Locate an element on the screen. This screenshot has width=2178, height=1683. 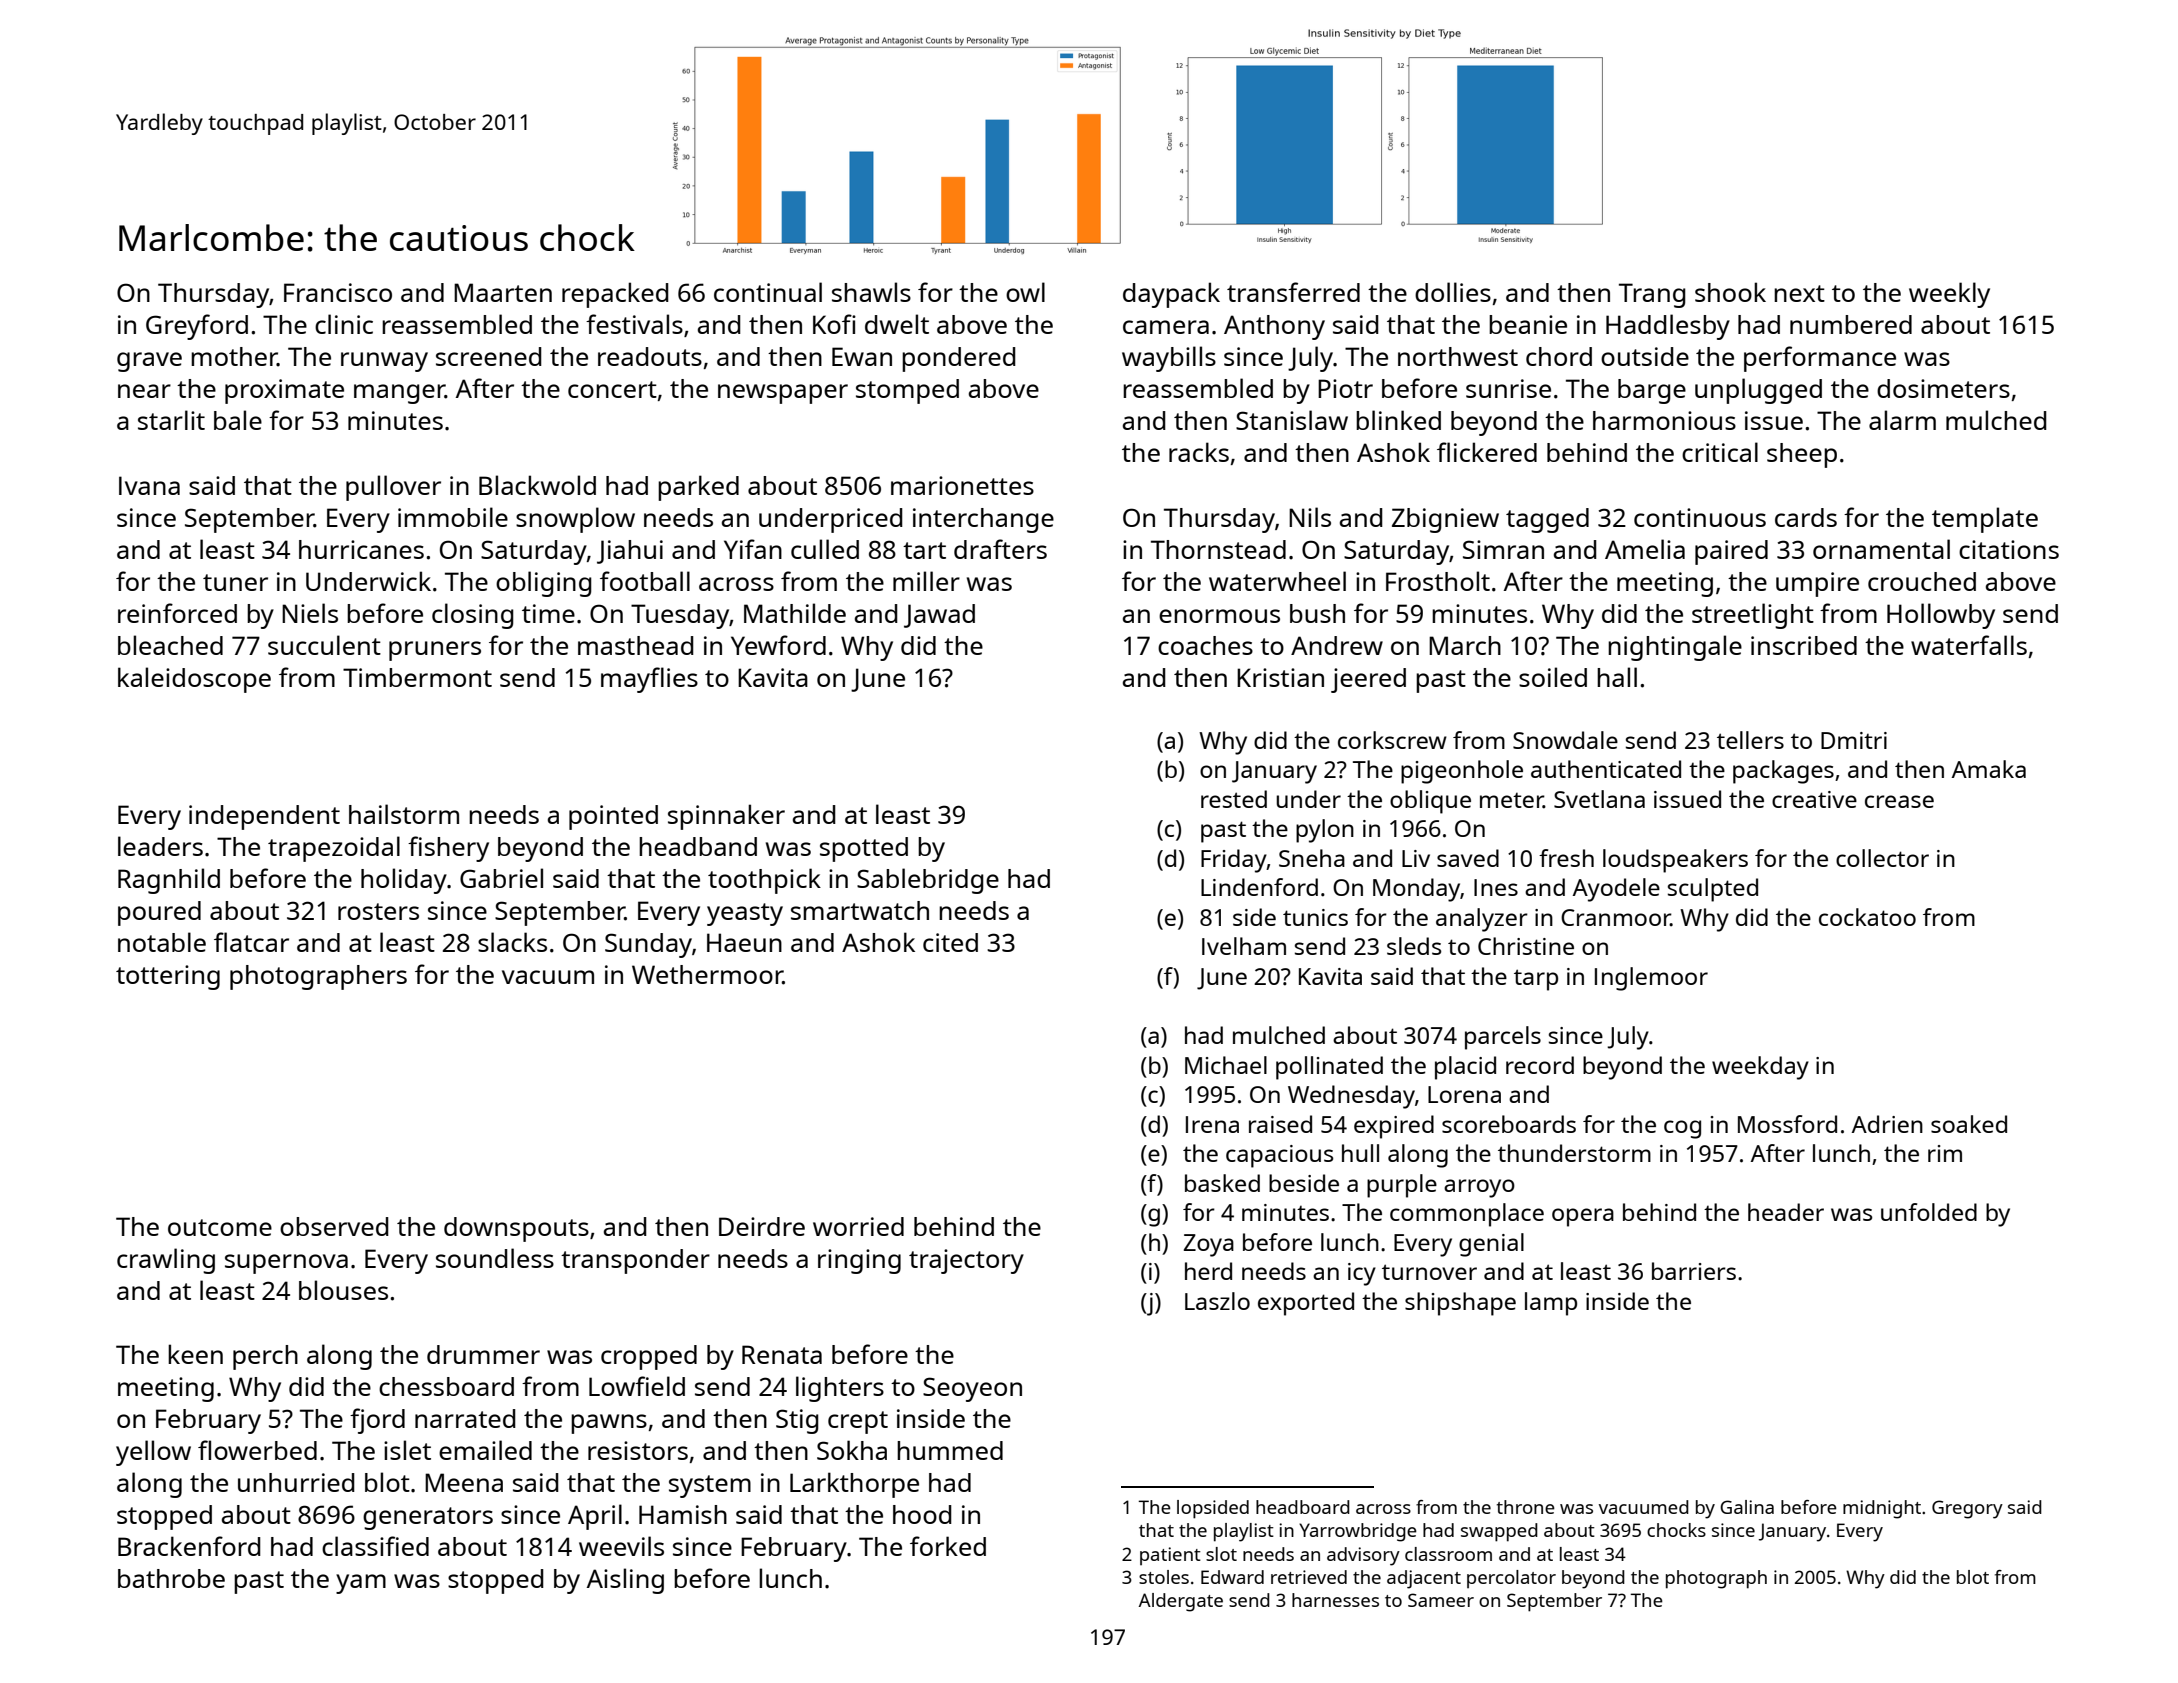
pullover is located at coordinates (393, 488).
